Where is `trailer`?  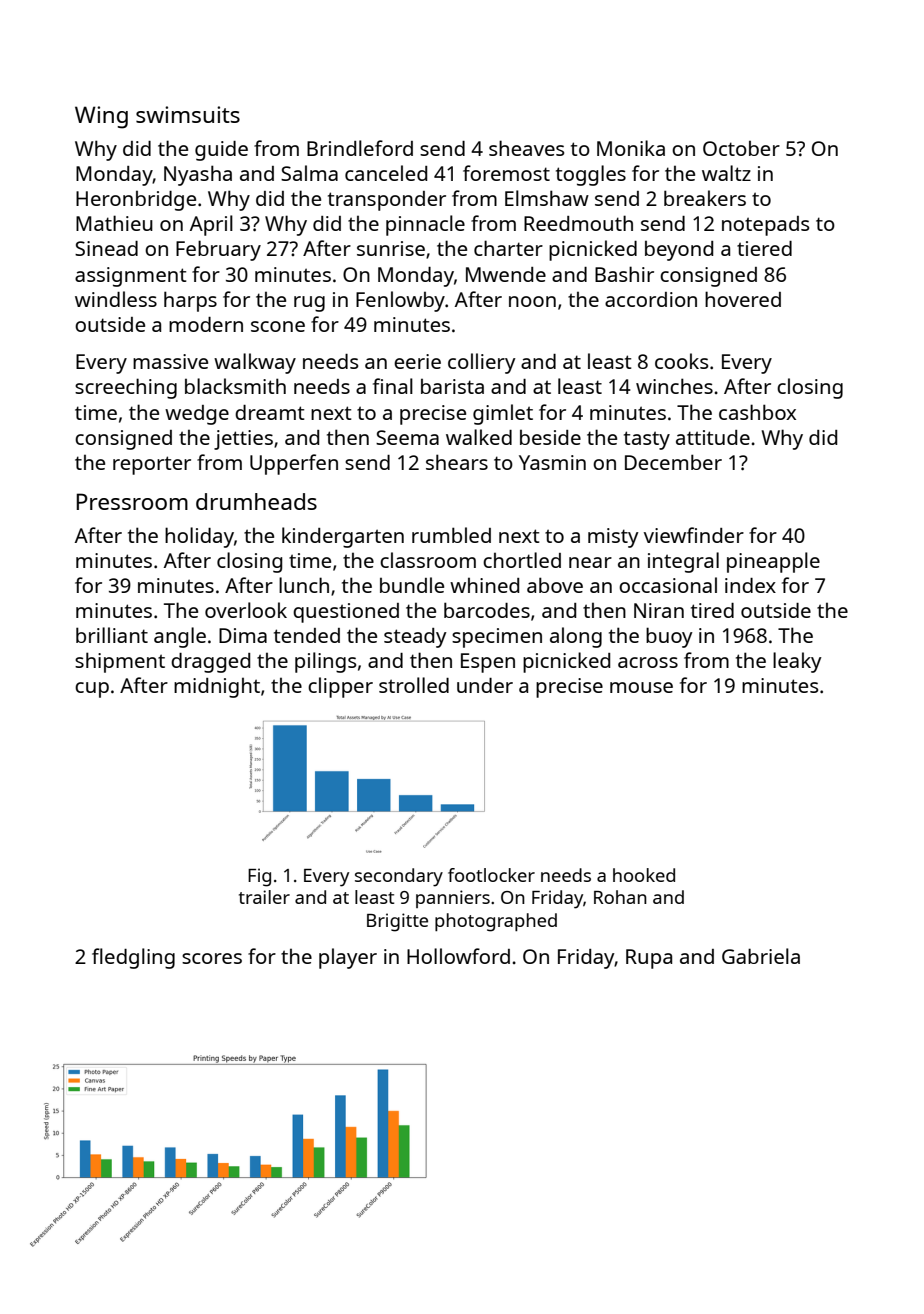 trailer is located at coordinates (264, 897).
